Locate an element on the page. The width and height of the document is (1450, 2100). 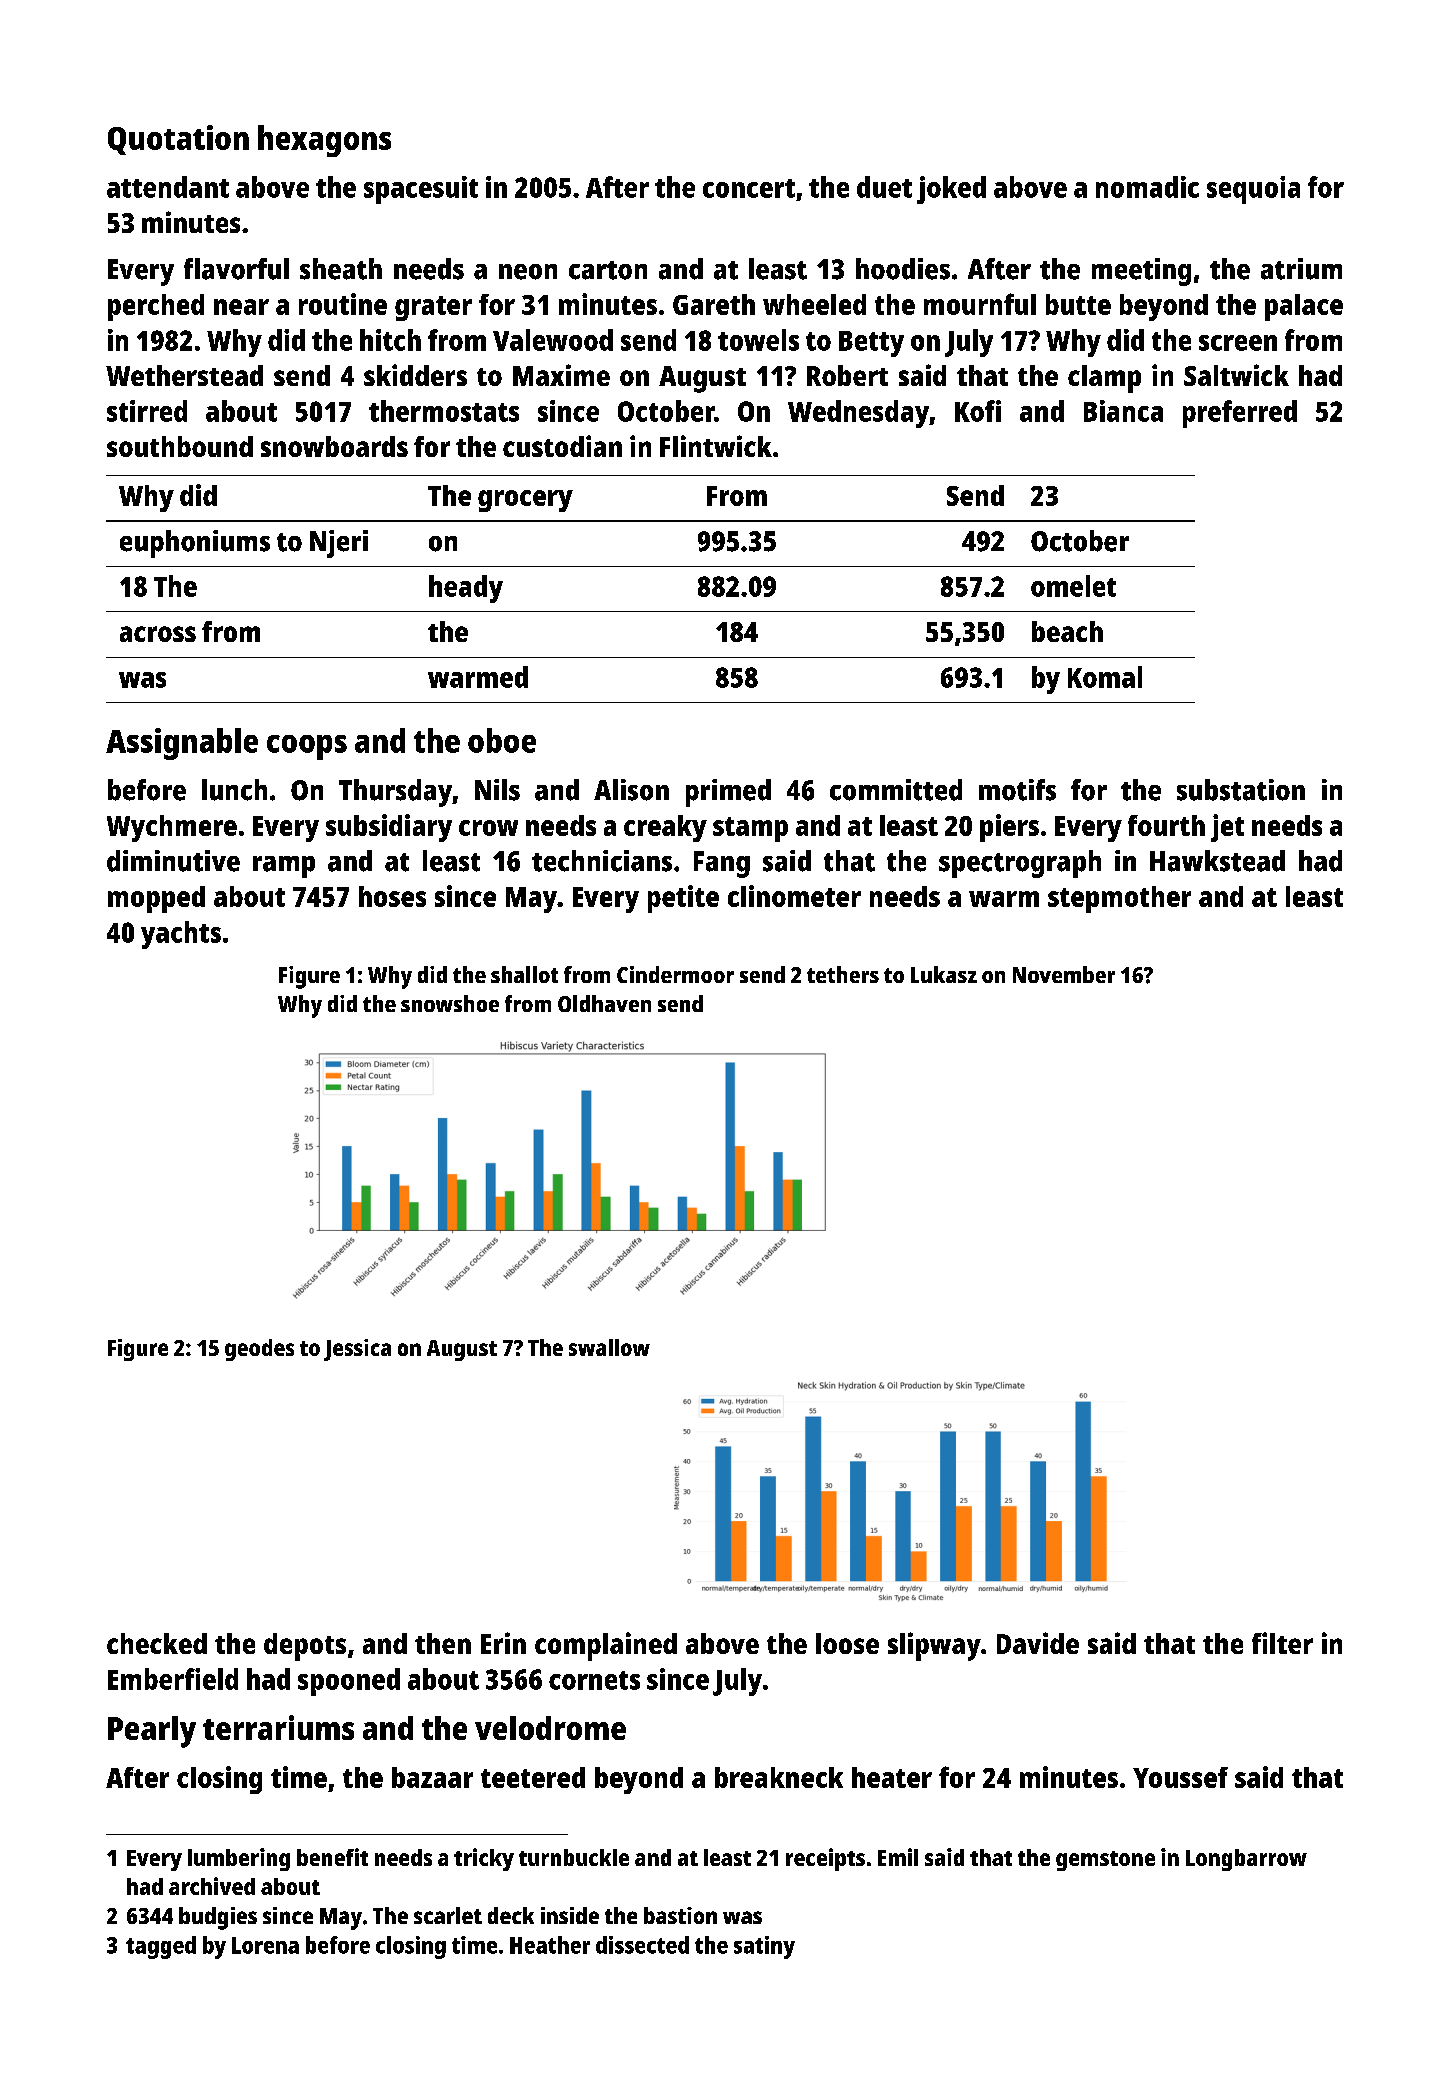
snowshoe is located at coordinates (450, 1003).
